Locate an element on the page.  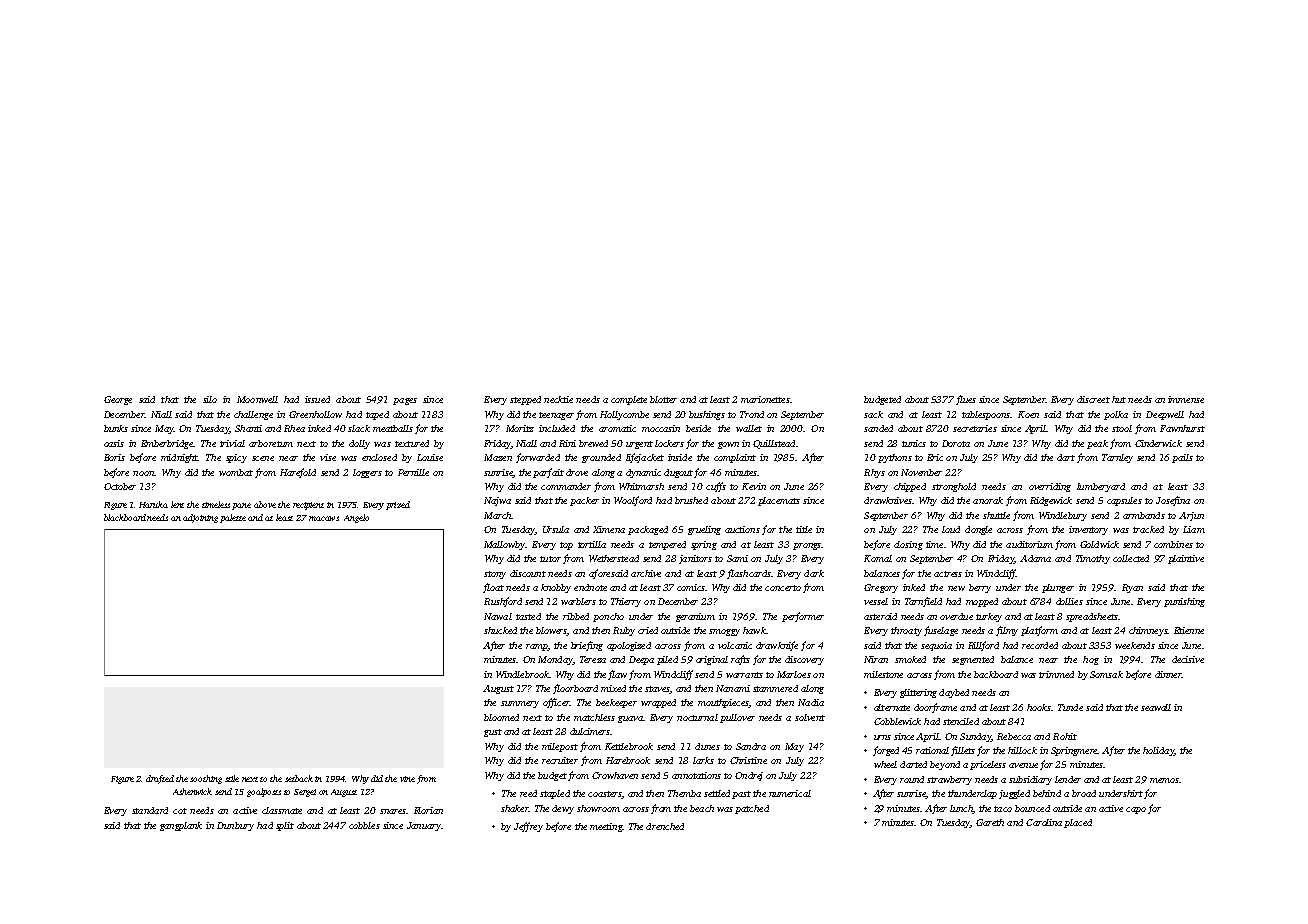
settled is located at coordinates (717, 793).
